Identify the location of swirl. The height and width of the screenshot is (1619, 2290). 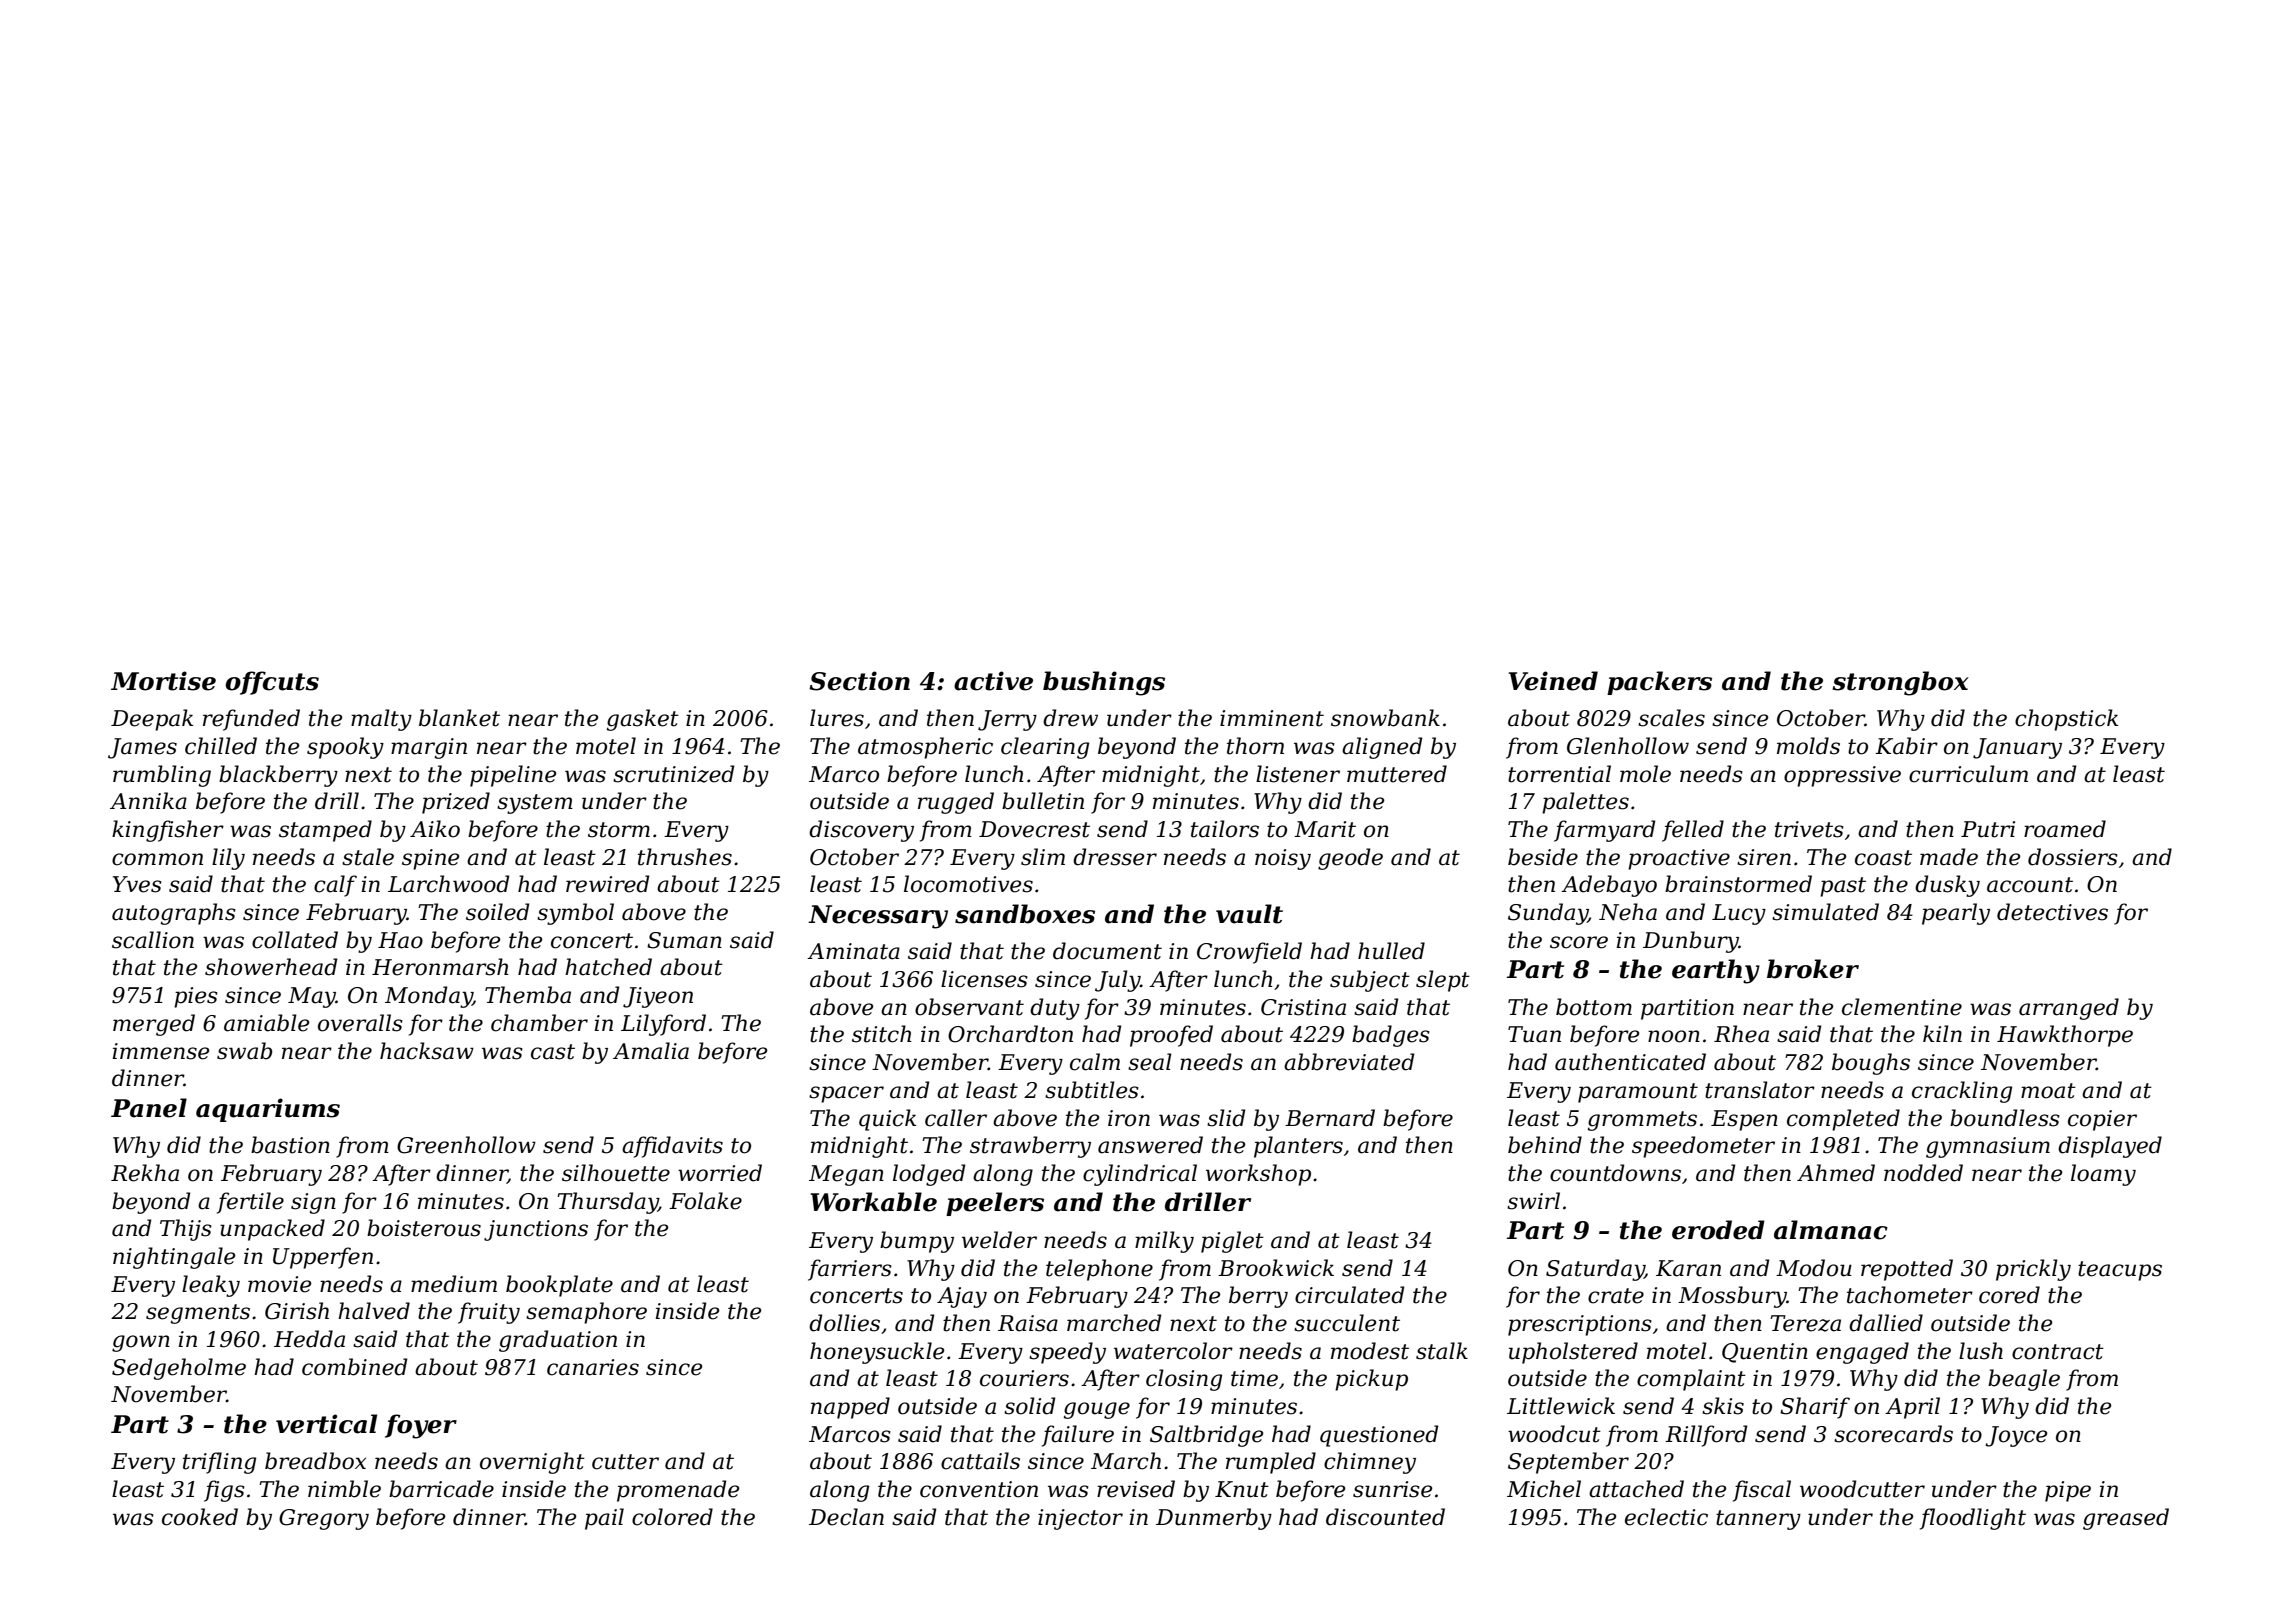
(1533, 1201).
